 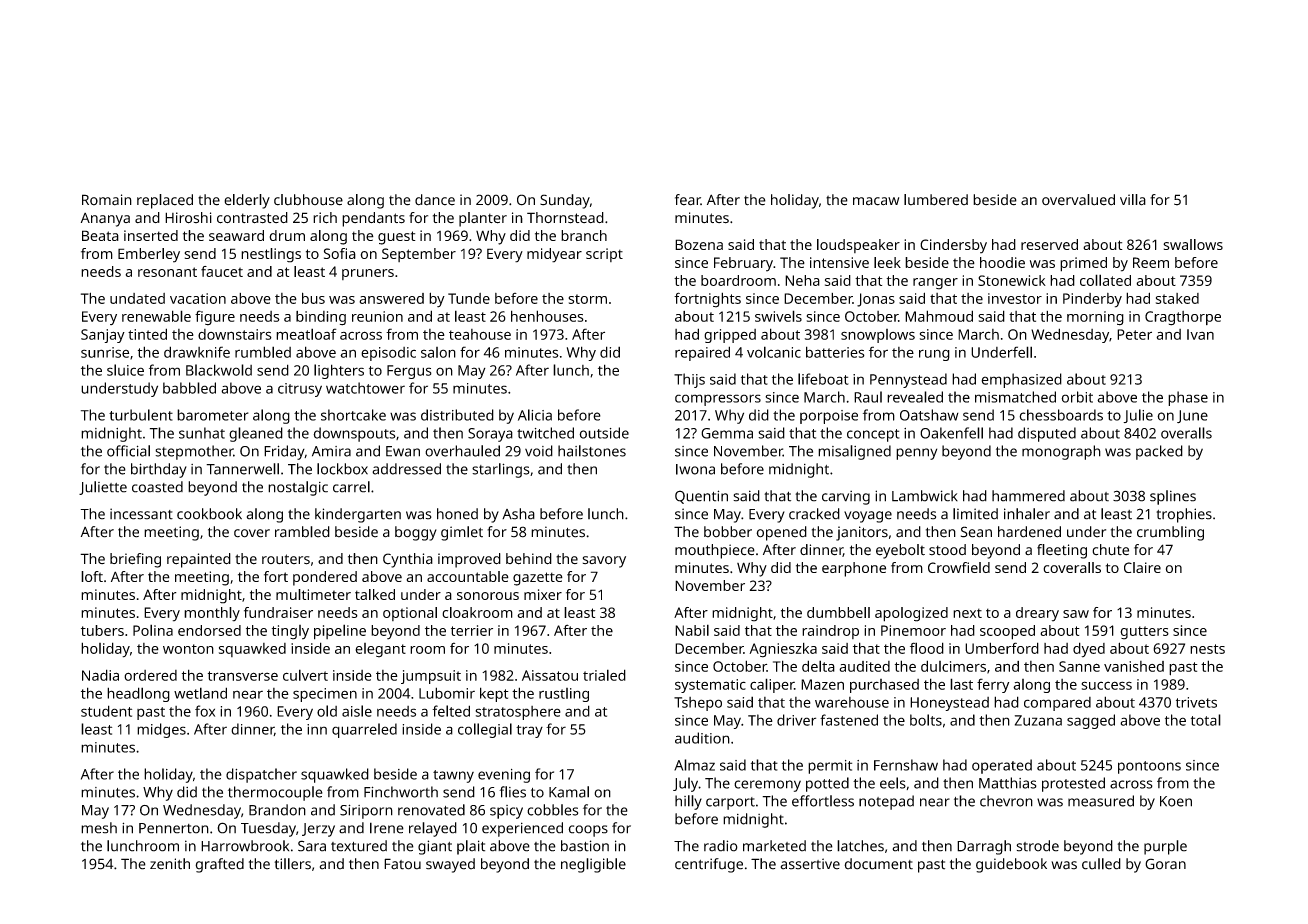 What do you see at coordinates (438, 352) in the image?
I see `salon` at bounding box center [438, 352].
